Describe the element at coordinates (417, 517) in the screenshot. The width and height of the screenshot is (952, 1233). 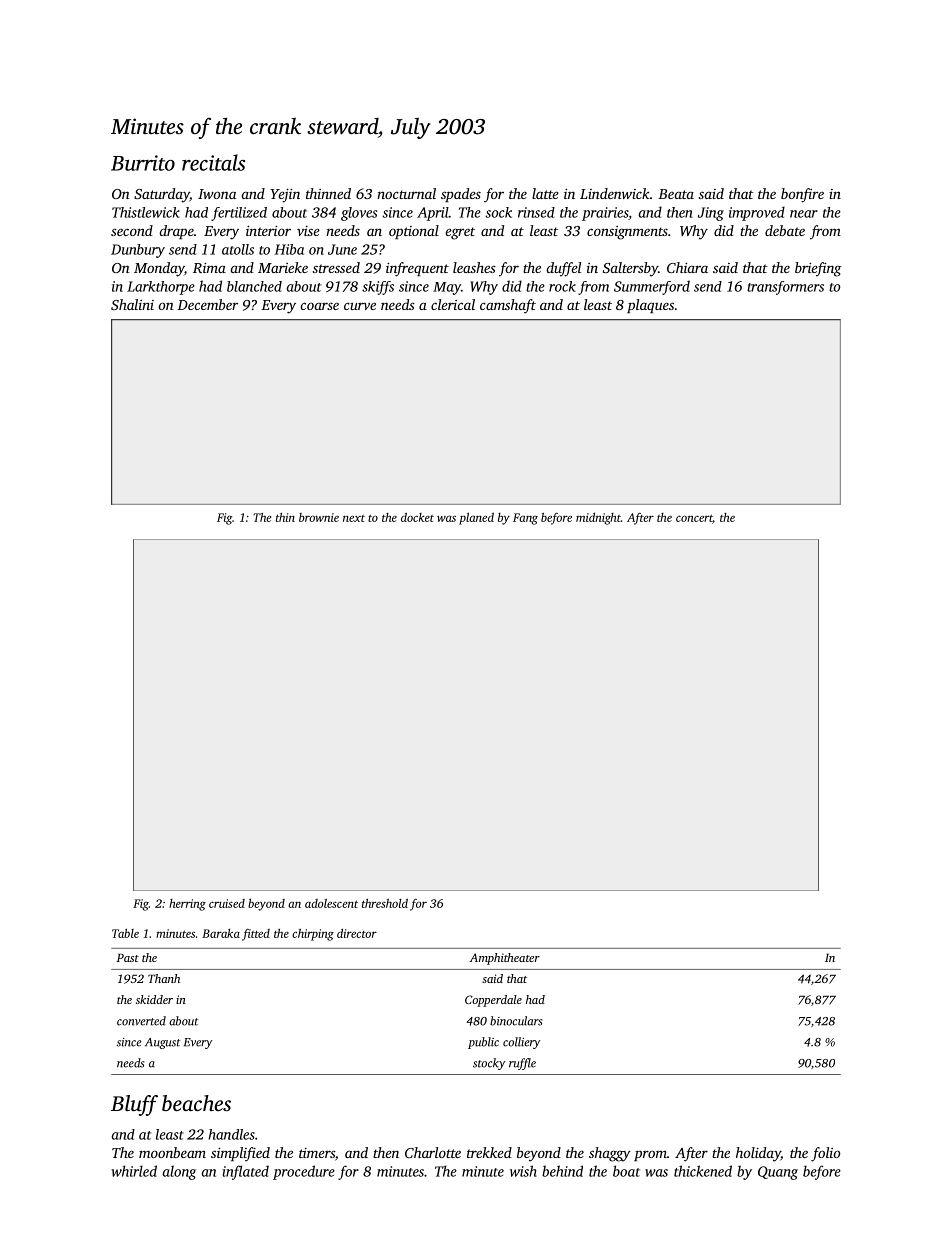
I see `docket` at that location.
